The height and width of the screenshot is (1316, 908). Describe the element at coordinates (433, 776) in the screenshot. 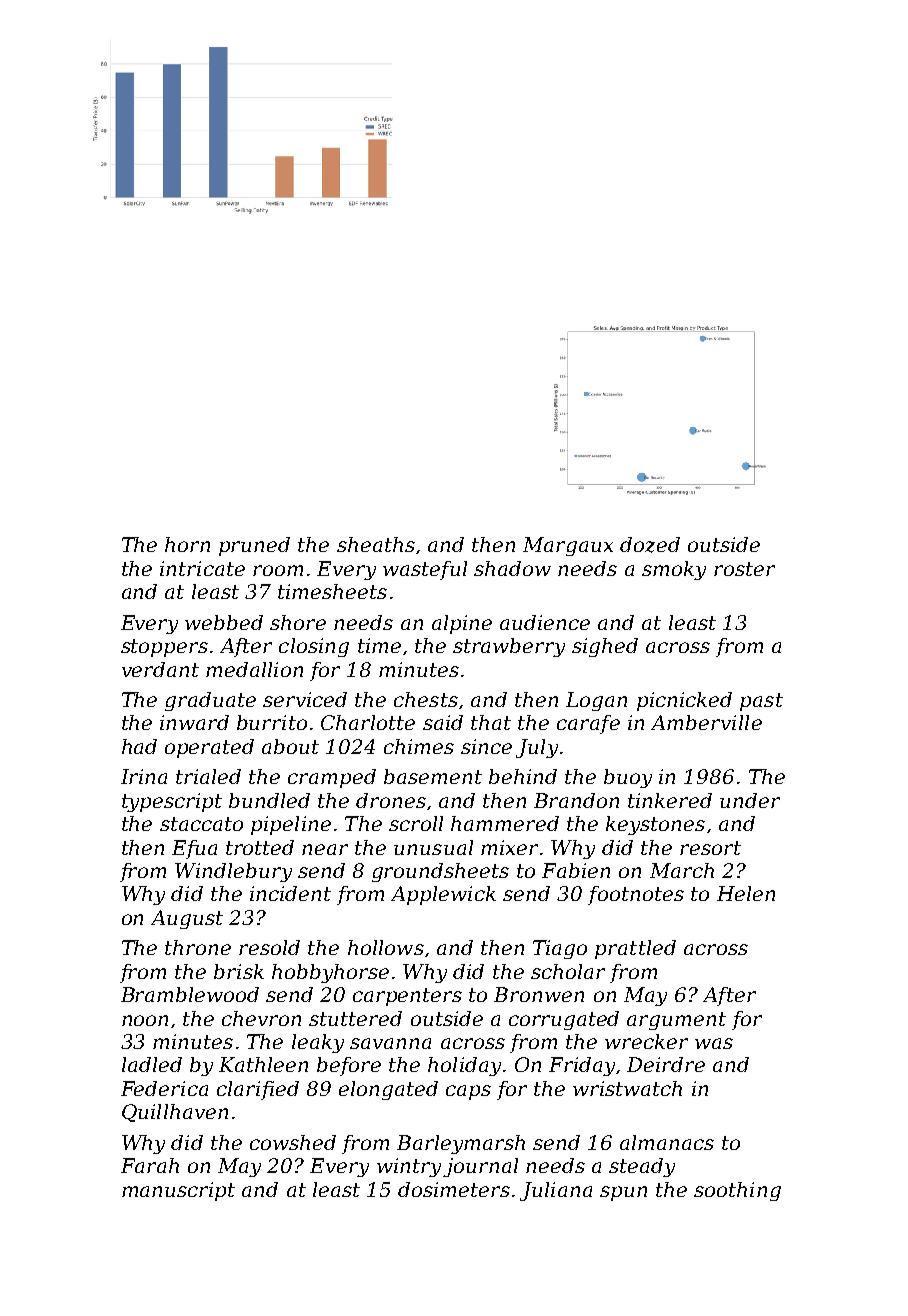

I see `basement` at that location.
